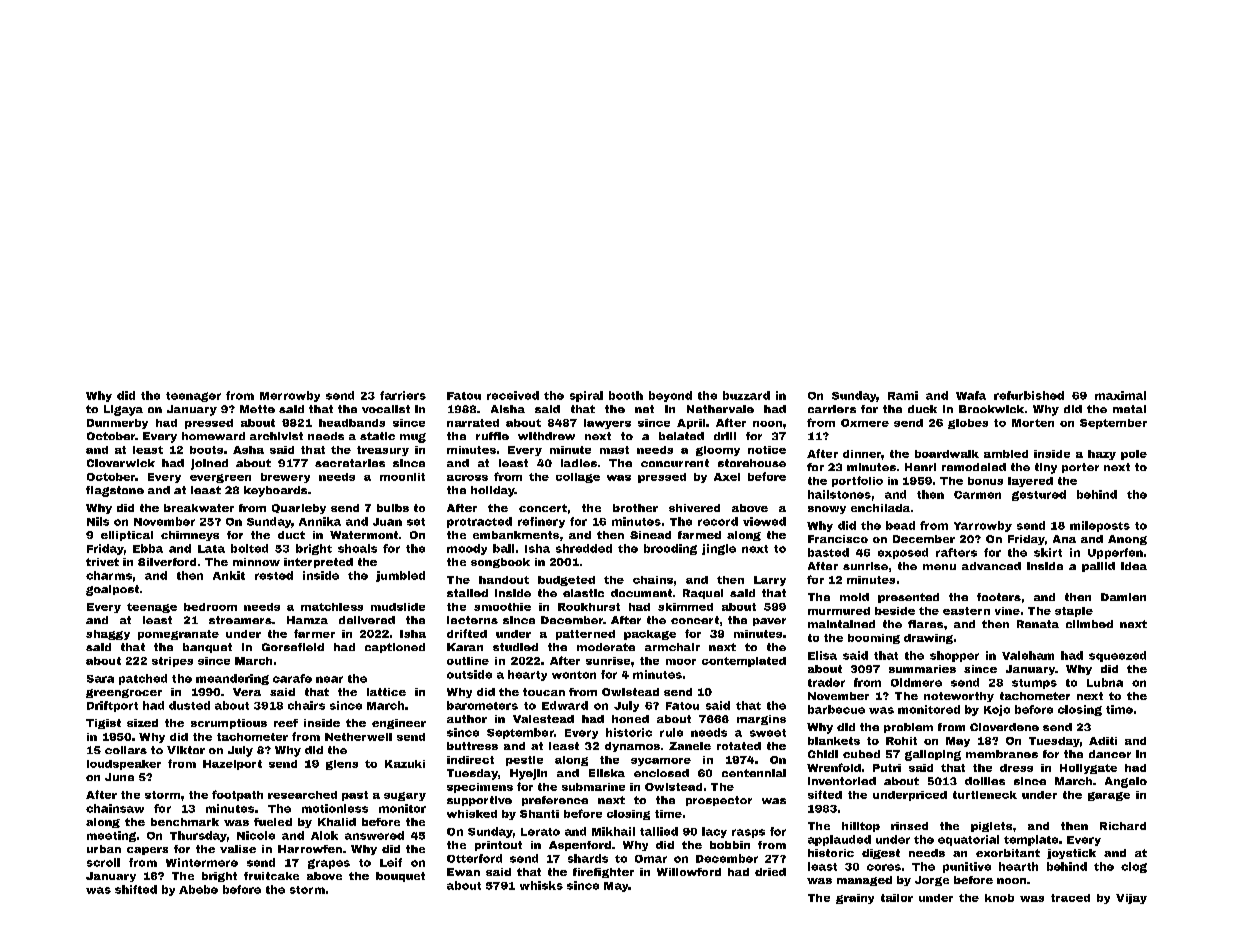  What do you see at coordinates (119, 777) in the screenshot?
I see `June` at bounding box center [119, 777].
